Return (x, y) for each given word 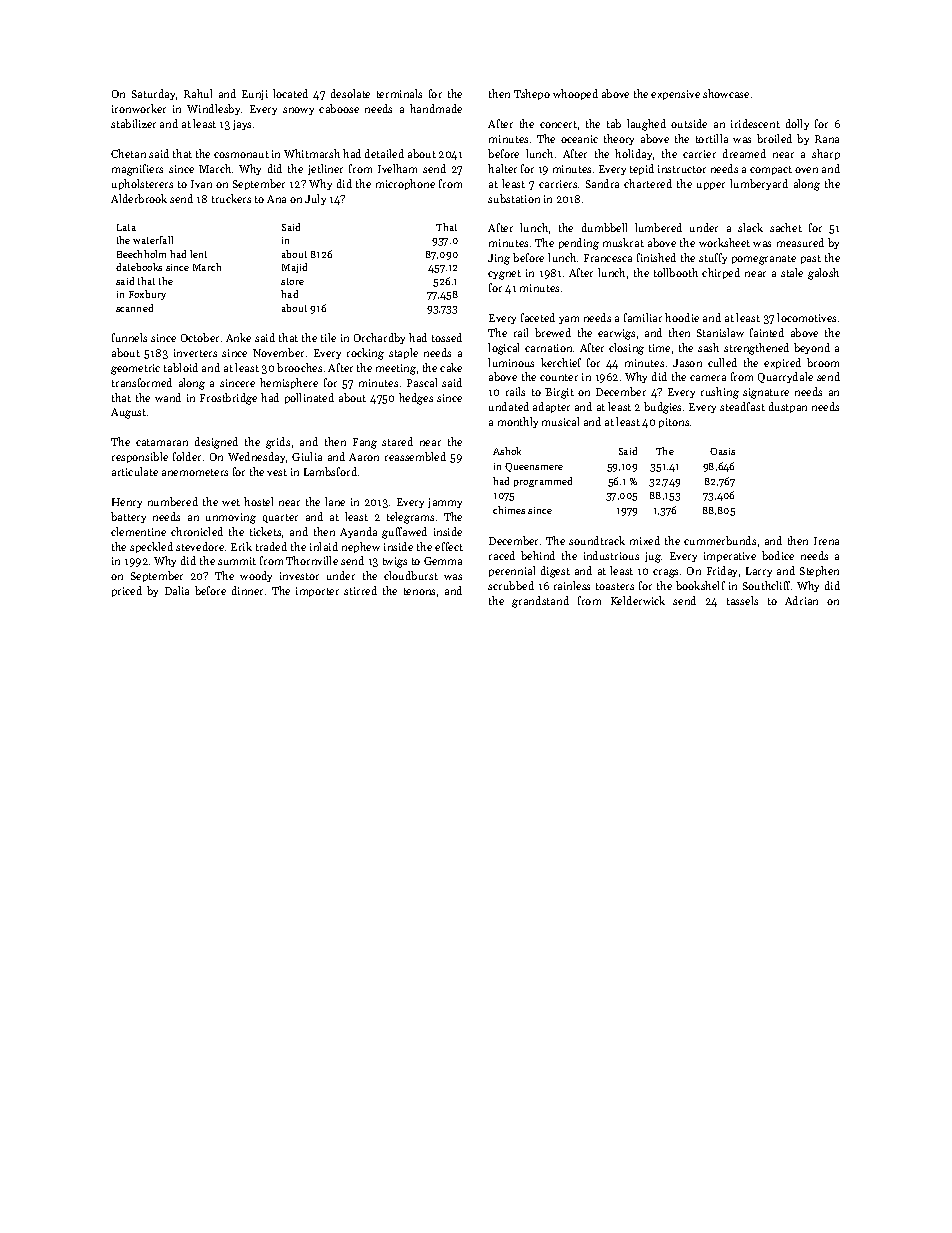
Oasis (722, 451)
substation (514, 198)
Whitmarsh (312, 153)
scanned (134, 308)
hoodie (682, 317)
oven (806, 170)
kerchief (561, 362)
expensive (675, 95)
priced (127, 591)
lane (335, 501)
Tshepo (532, 94)
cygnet (504, 275)
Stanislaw (720, 332)
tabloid (181, 367)
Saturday (153, 94)
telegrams (410, 518)
